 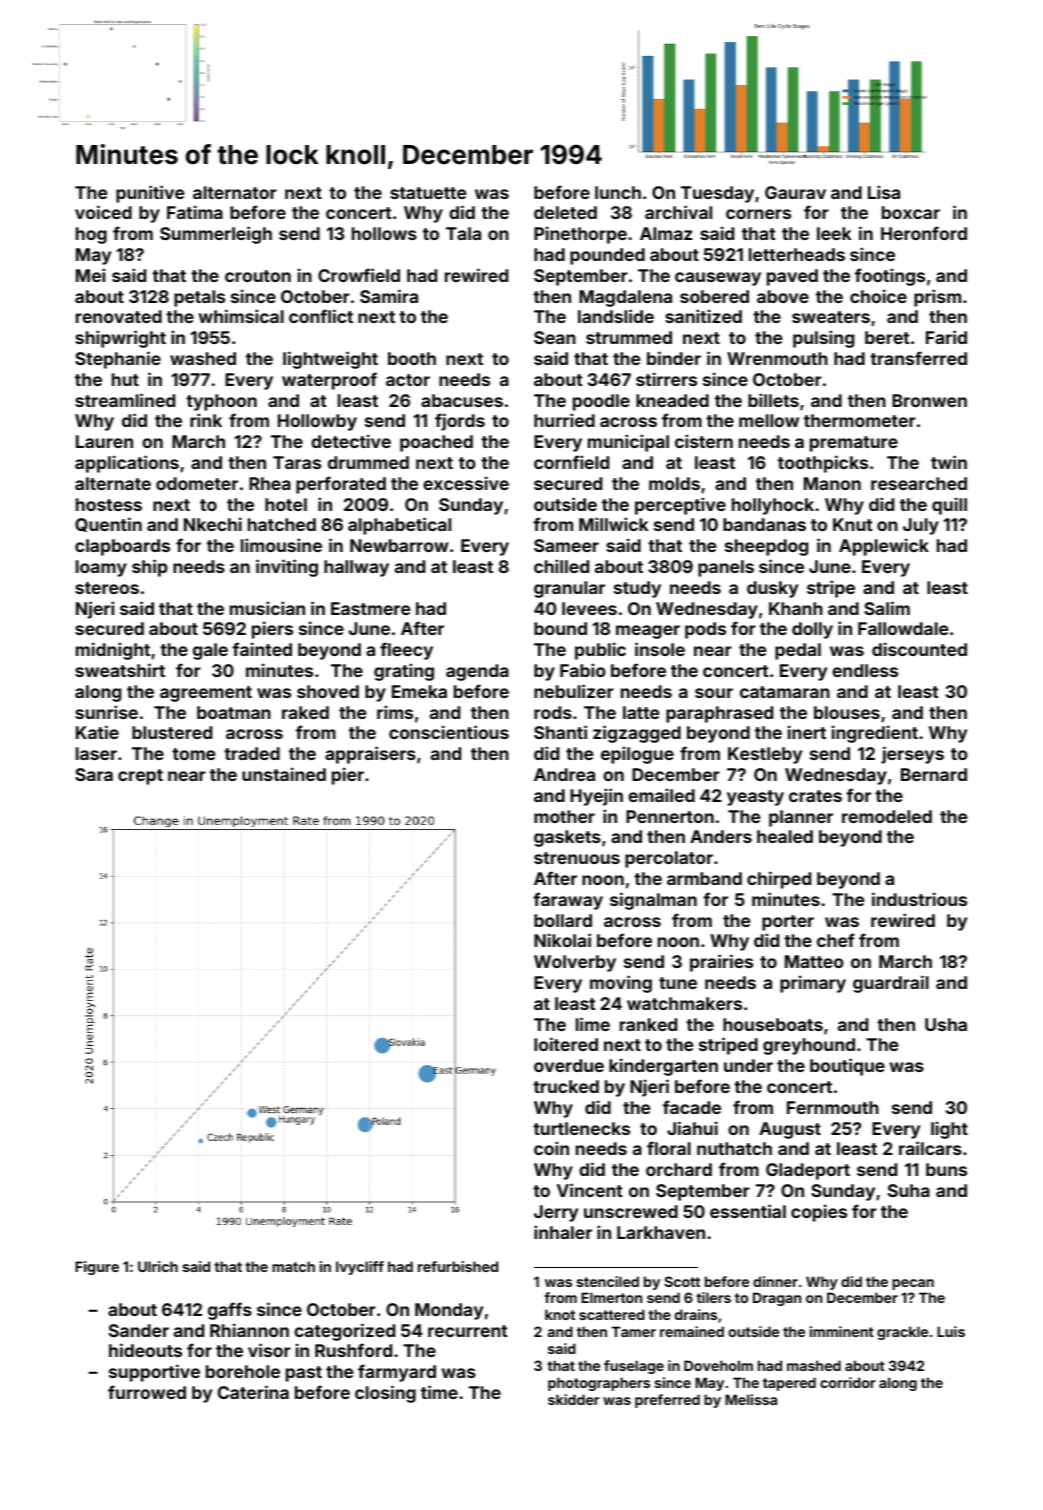 What do you see at coordinates (566, 1044) in the screenshot?
I see `loitered` at bounding box center [566, 1044].
